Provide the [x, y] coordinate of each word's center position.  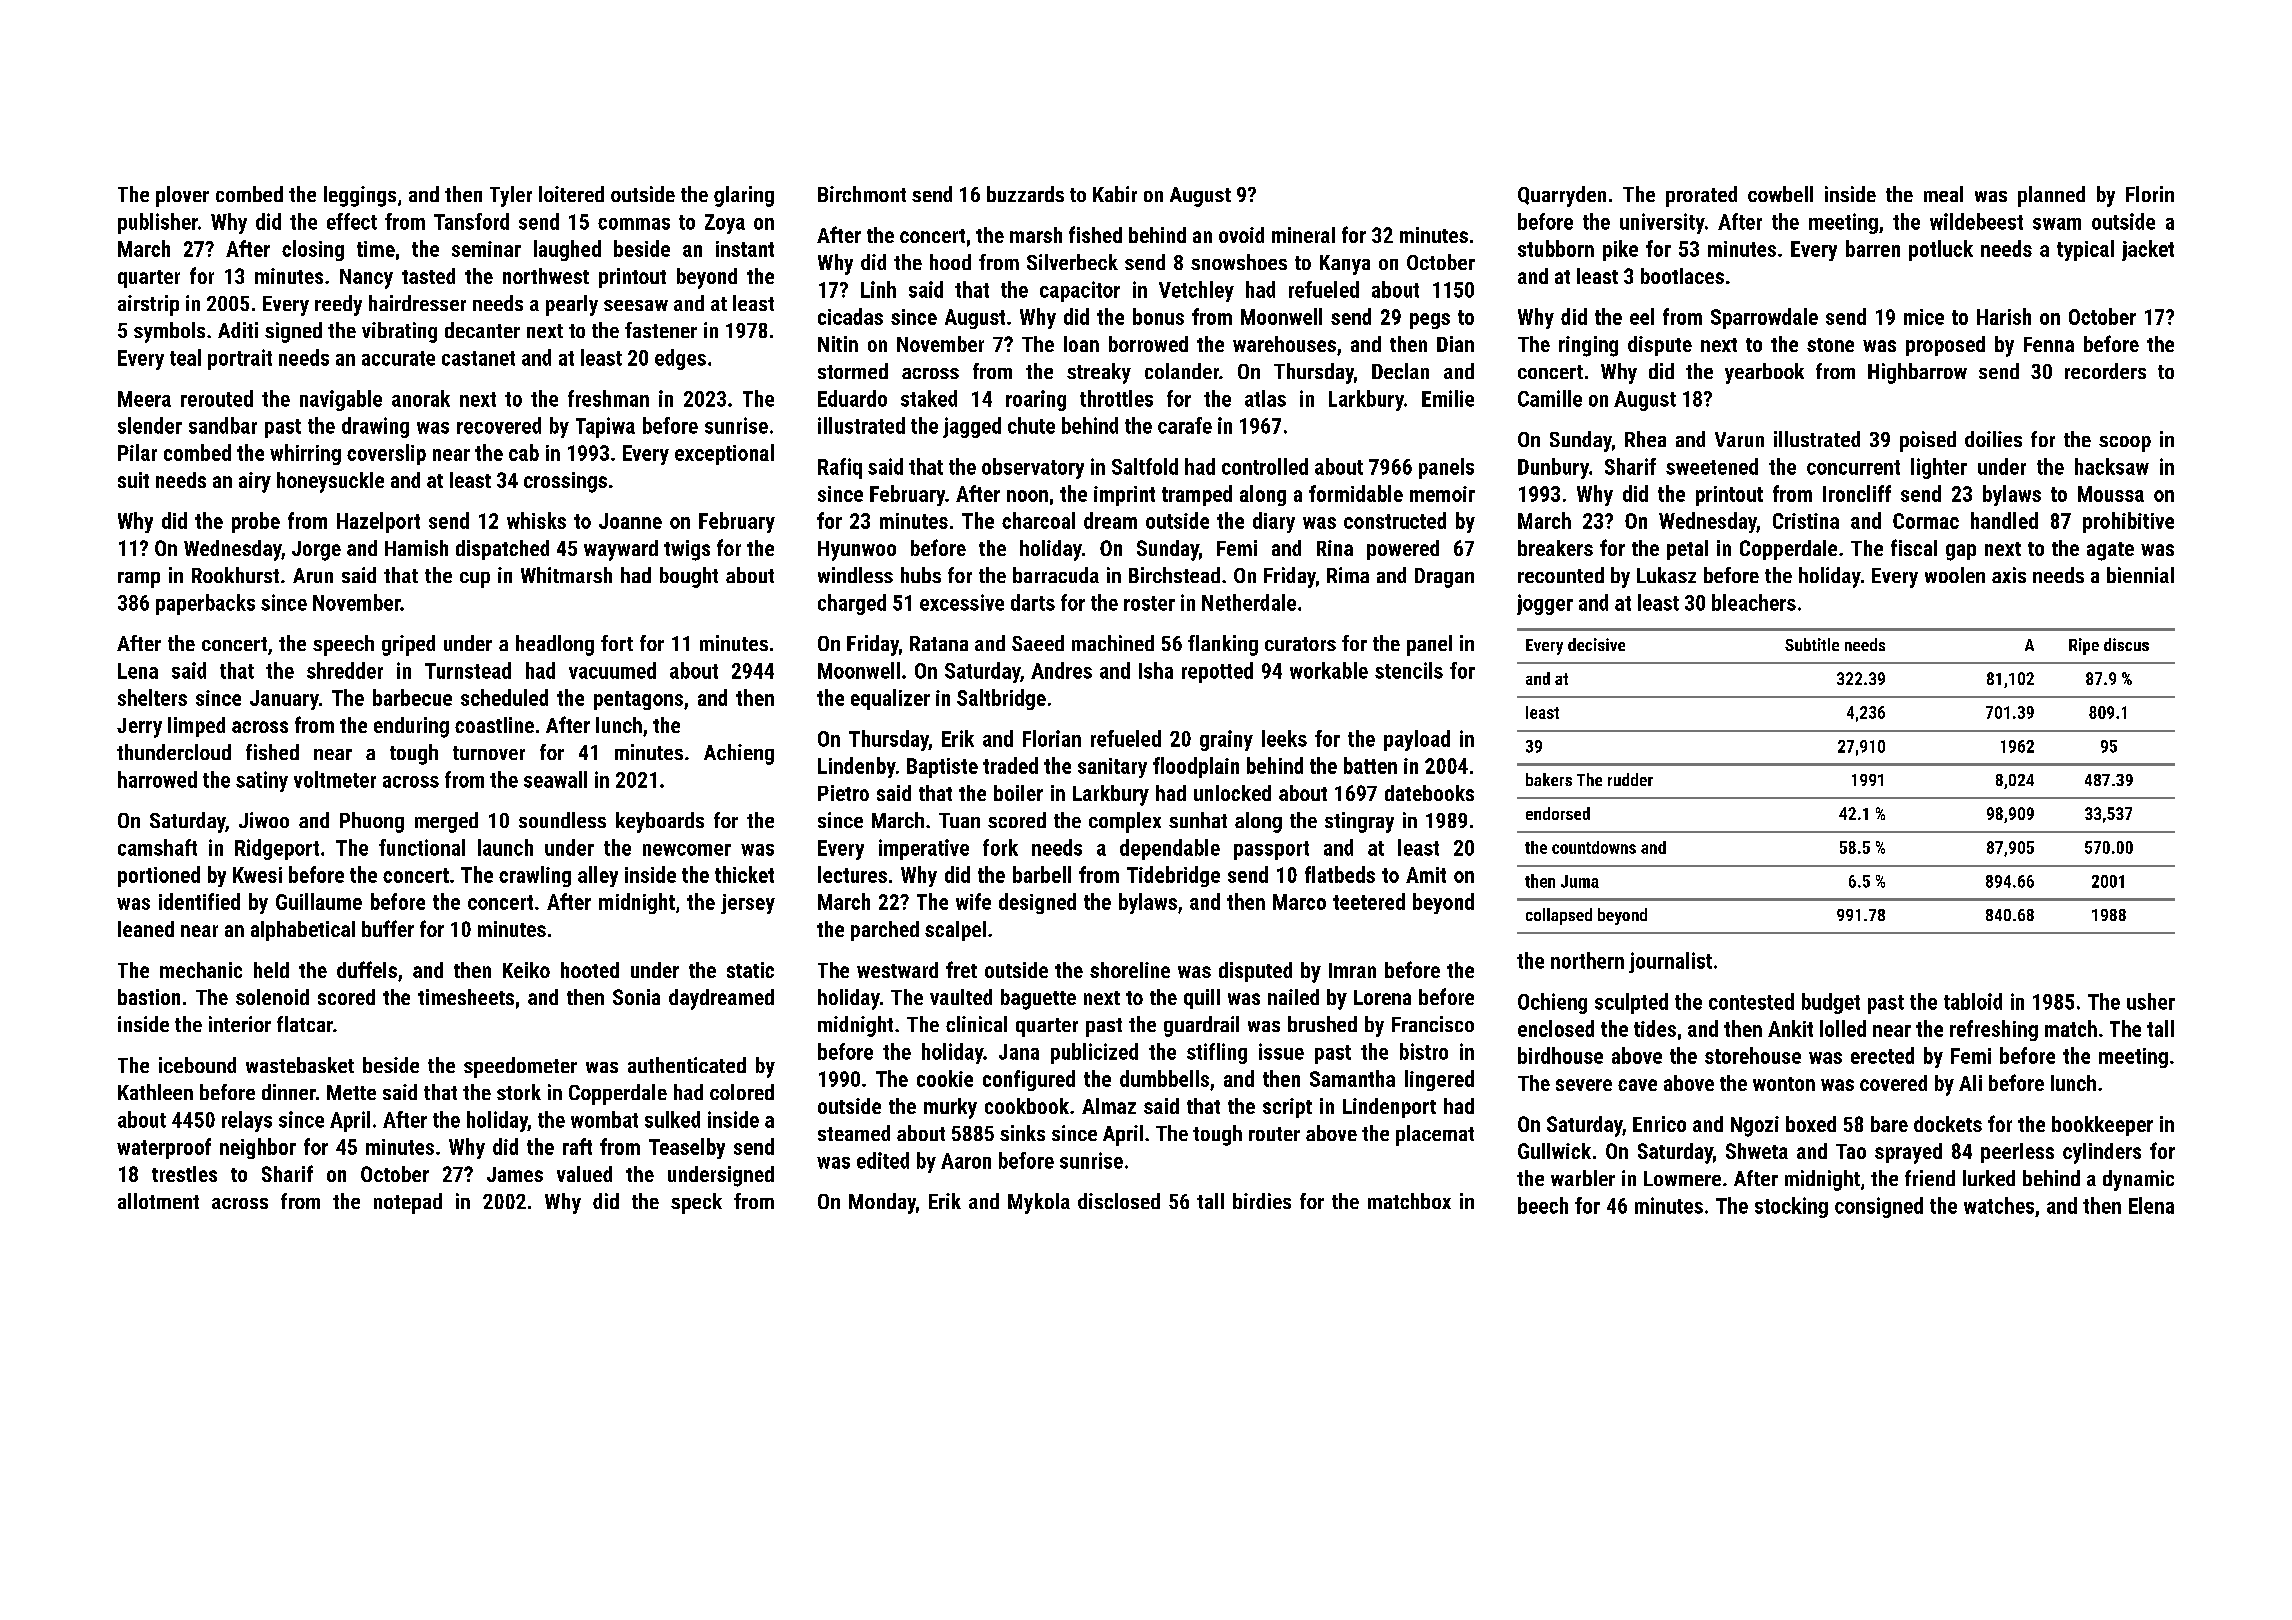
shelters [152, 697]
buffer [388, 928]
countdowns [1594, 847]
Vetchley [1196, 291]
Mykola [1039, 1203]
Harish [2004, 316]
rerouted [217, 398]
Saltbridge [1001, 699]
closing [313, 250]
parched [885, 931]
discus [2126, 644]
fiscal [1914, 547]
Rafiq [840, 468]
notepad [408, 1203]
